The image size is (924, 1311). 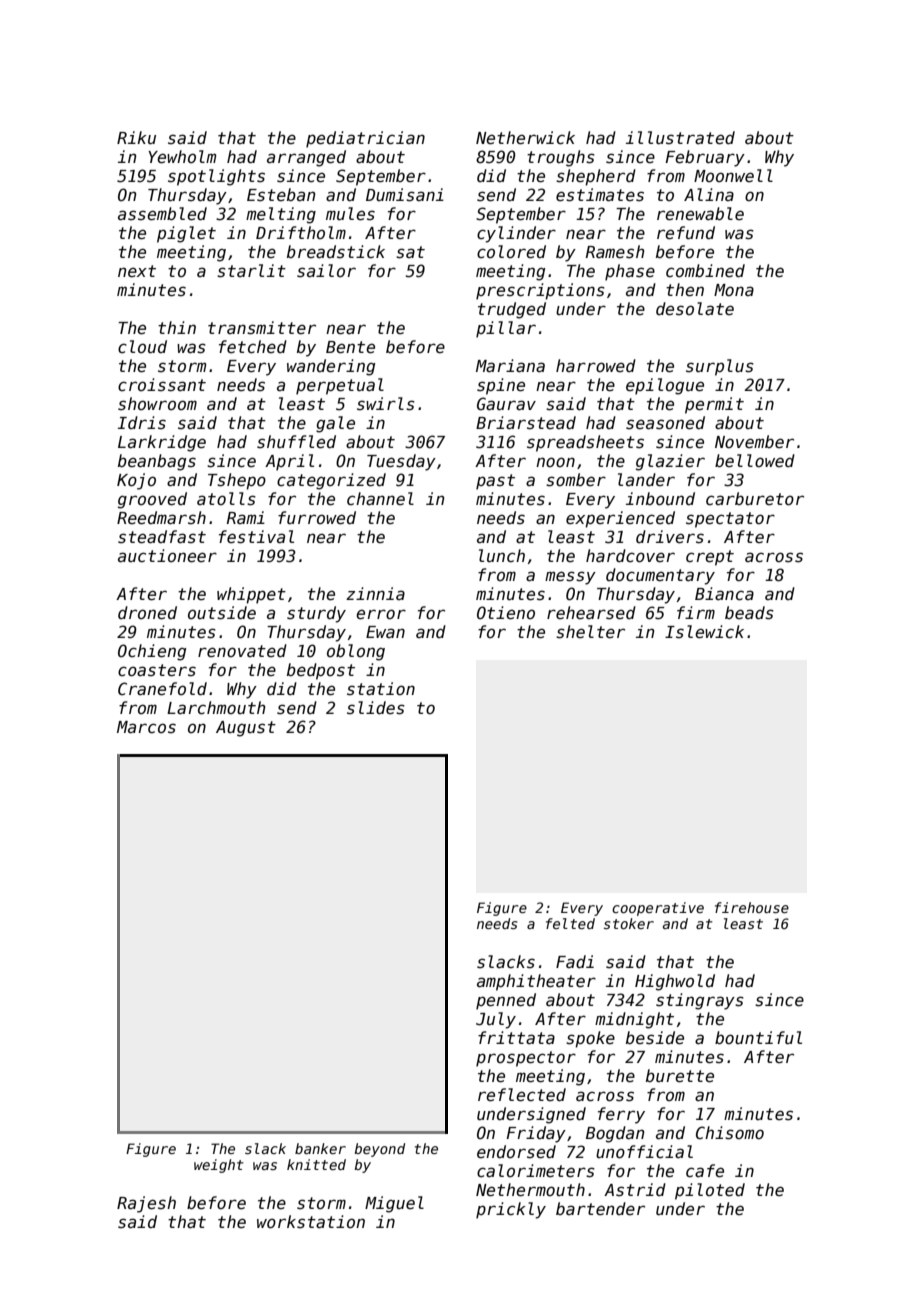 I want to click on beads, so click(x=749, y=613).
